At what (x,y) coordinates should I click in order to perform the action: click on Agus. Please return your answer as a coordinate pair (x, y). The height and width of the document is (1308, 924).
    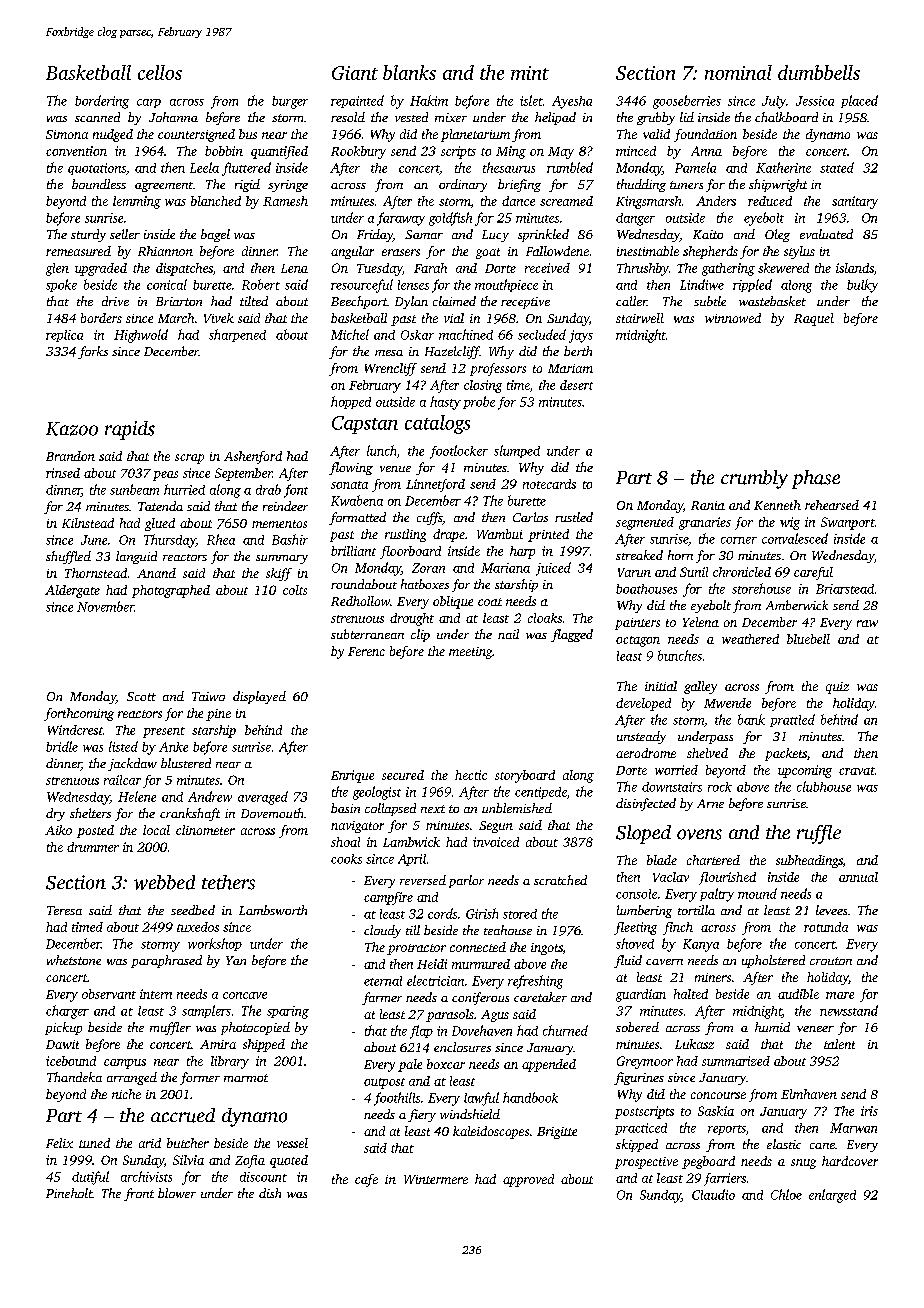
    Looking at the image, I should click on (495, 1016).
